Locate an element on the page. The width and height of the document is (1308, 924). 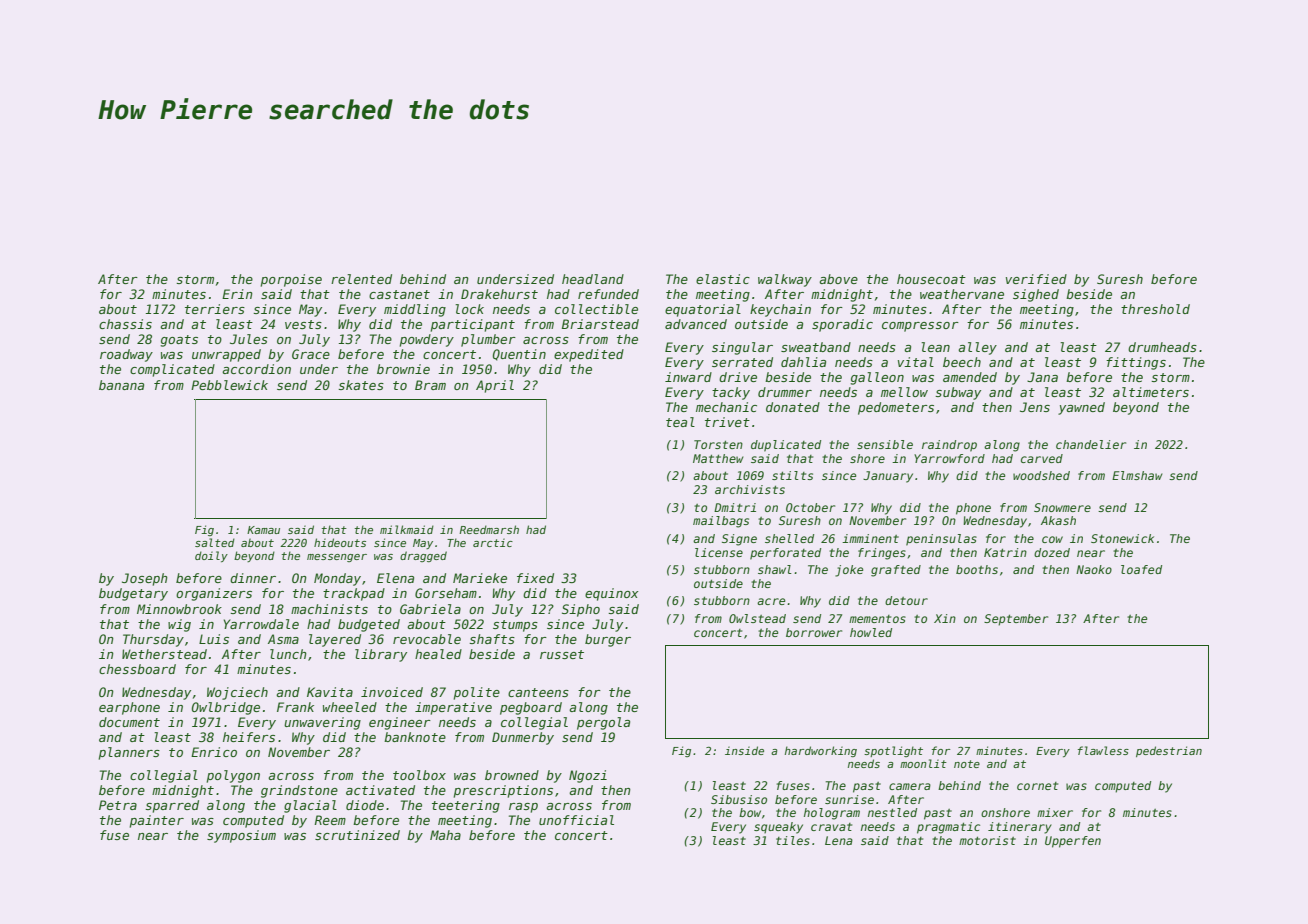
chessboard is located at coordinates (137, 669).
